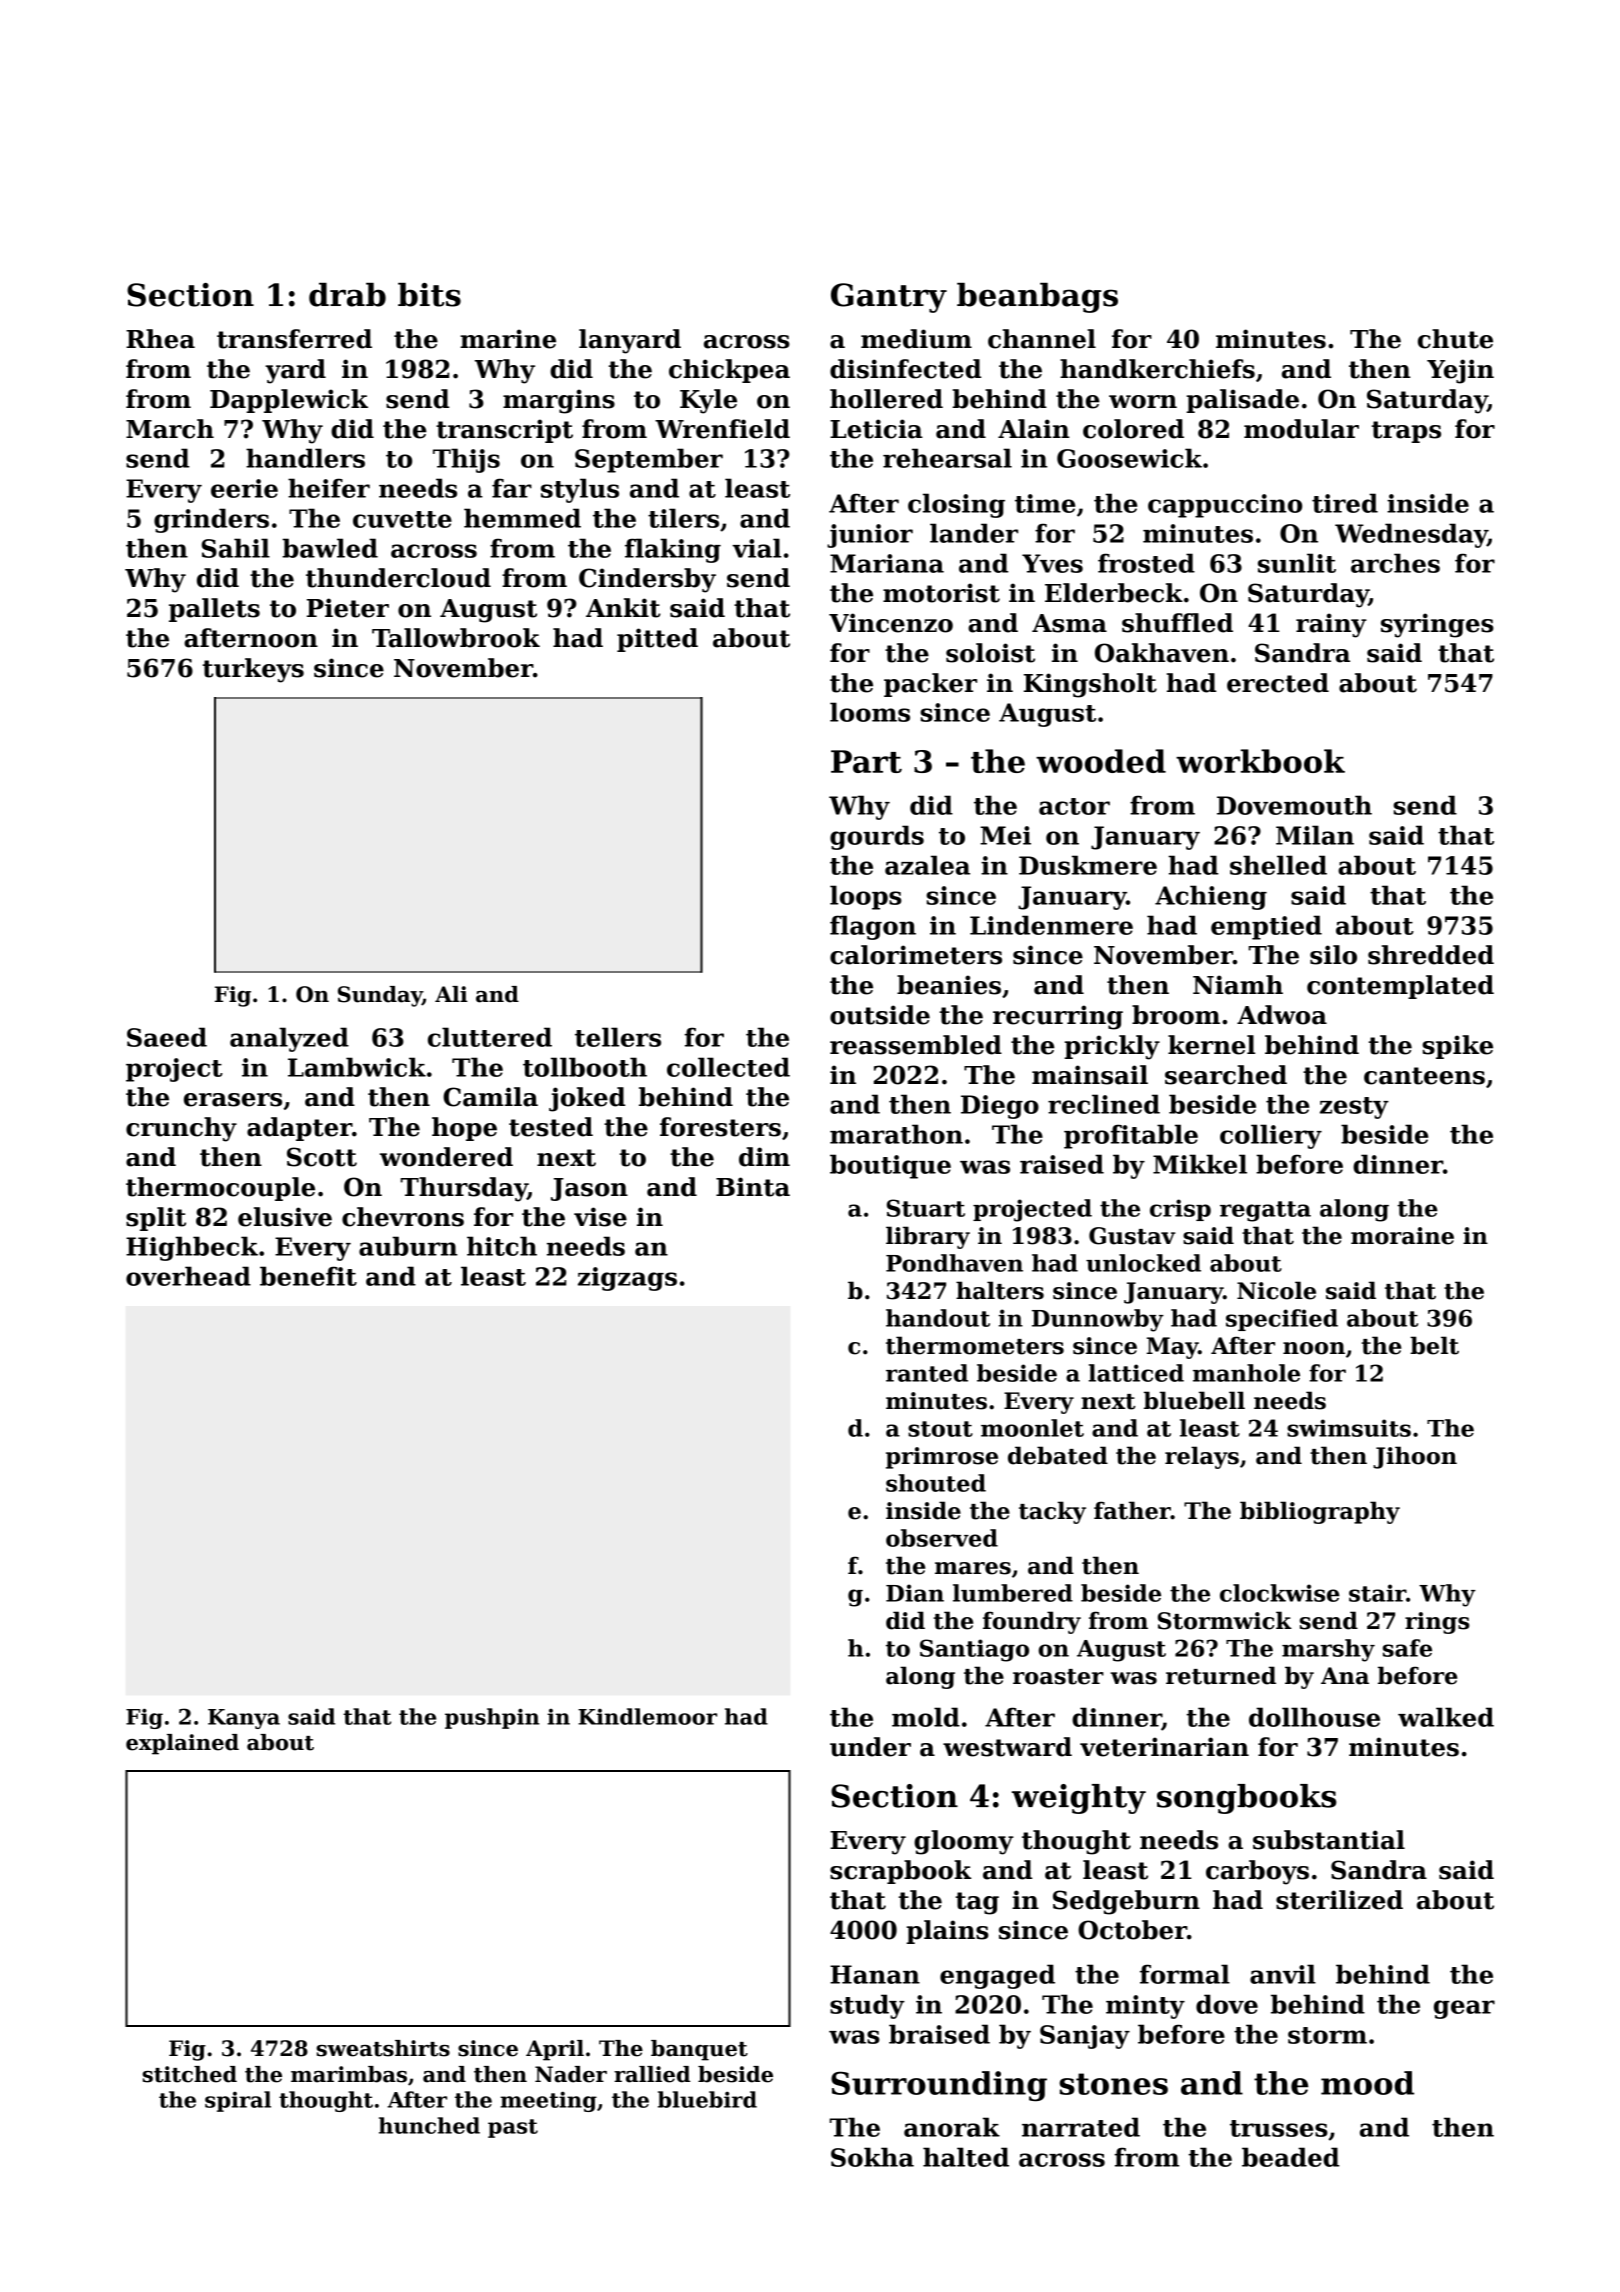 The image size is (1620, 2292). What do you see at coordinates (889, 298) in the screenshot?
I see `Gantry` at bounding box center [889, 298].
